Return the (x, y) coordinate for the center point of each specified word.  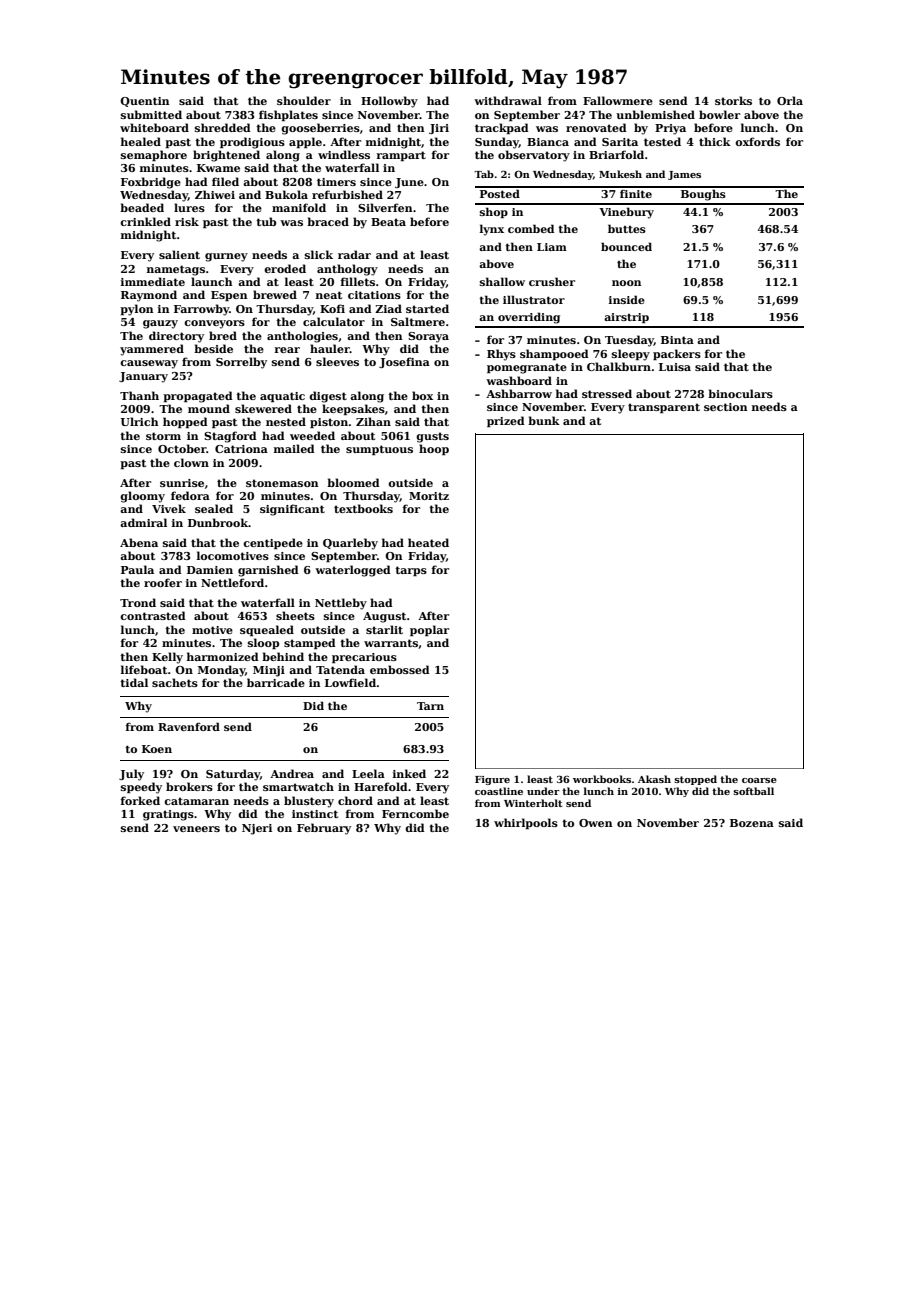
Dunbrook (218, 522)
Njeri (257, 829)
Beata (388, 222)
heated (428, 542)
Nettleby (341, 604)
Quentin (145, 102)
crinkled (145, 221)
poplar (429, 630)
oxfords (757, 141)
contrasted (153, 615)
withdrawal (508, 100)
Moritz (429, 496)
